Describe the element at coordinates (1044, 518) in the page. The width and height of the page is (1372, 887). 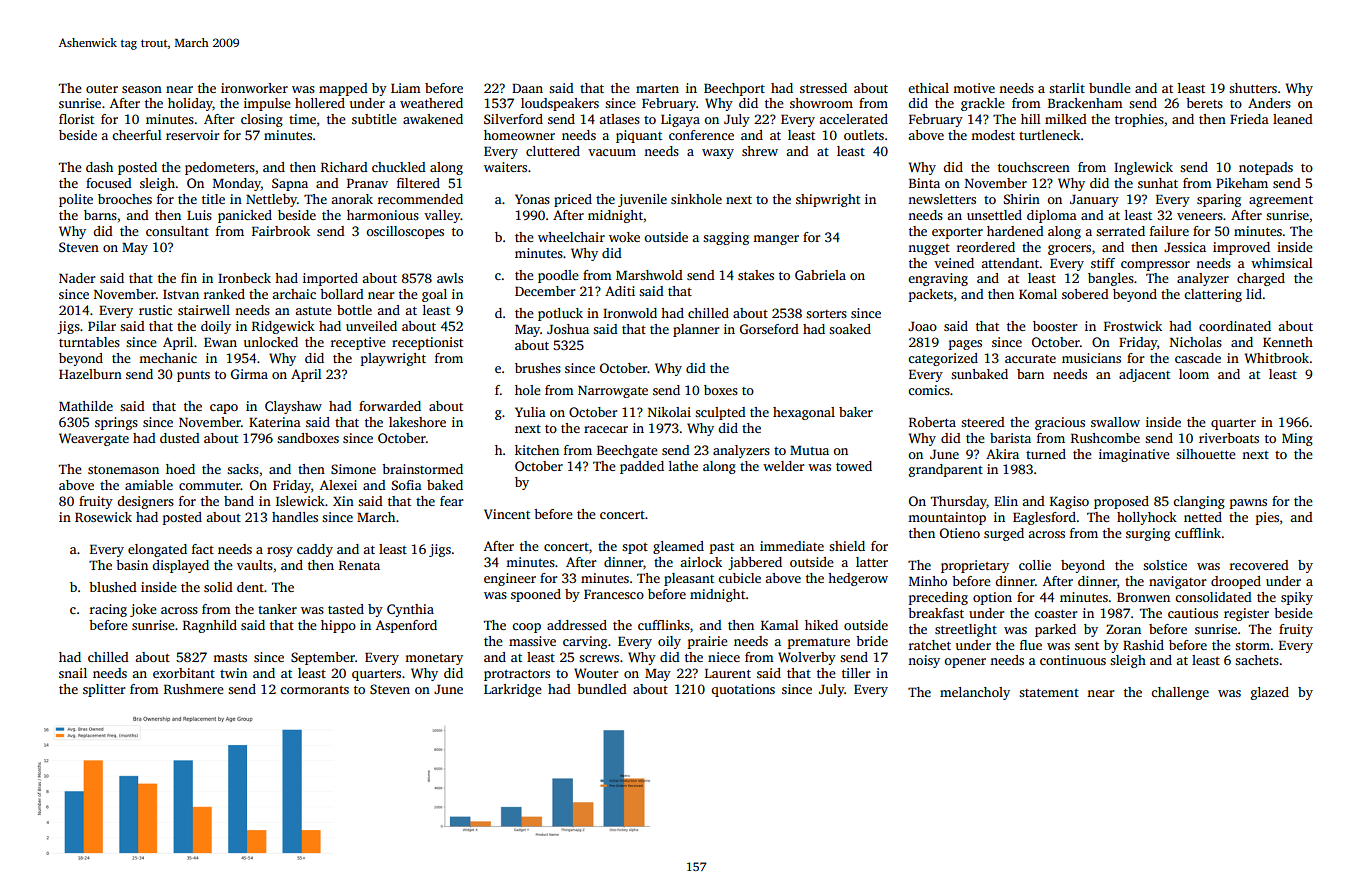
I see `Eaglesford` at that location.
